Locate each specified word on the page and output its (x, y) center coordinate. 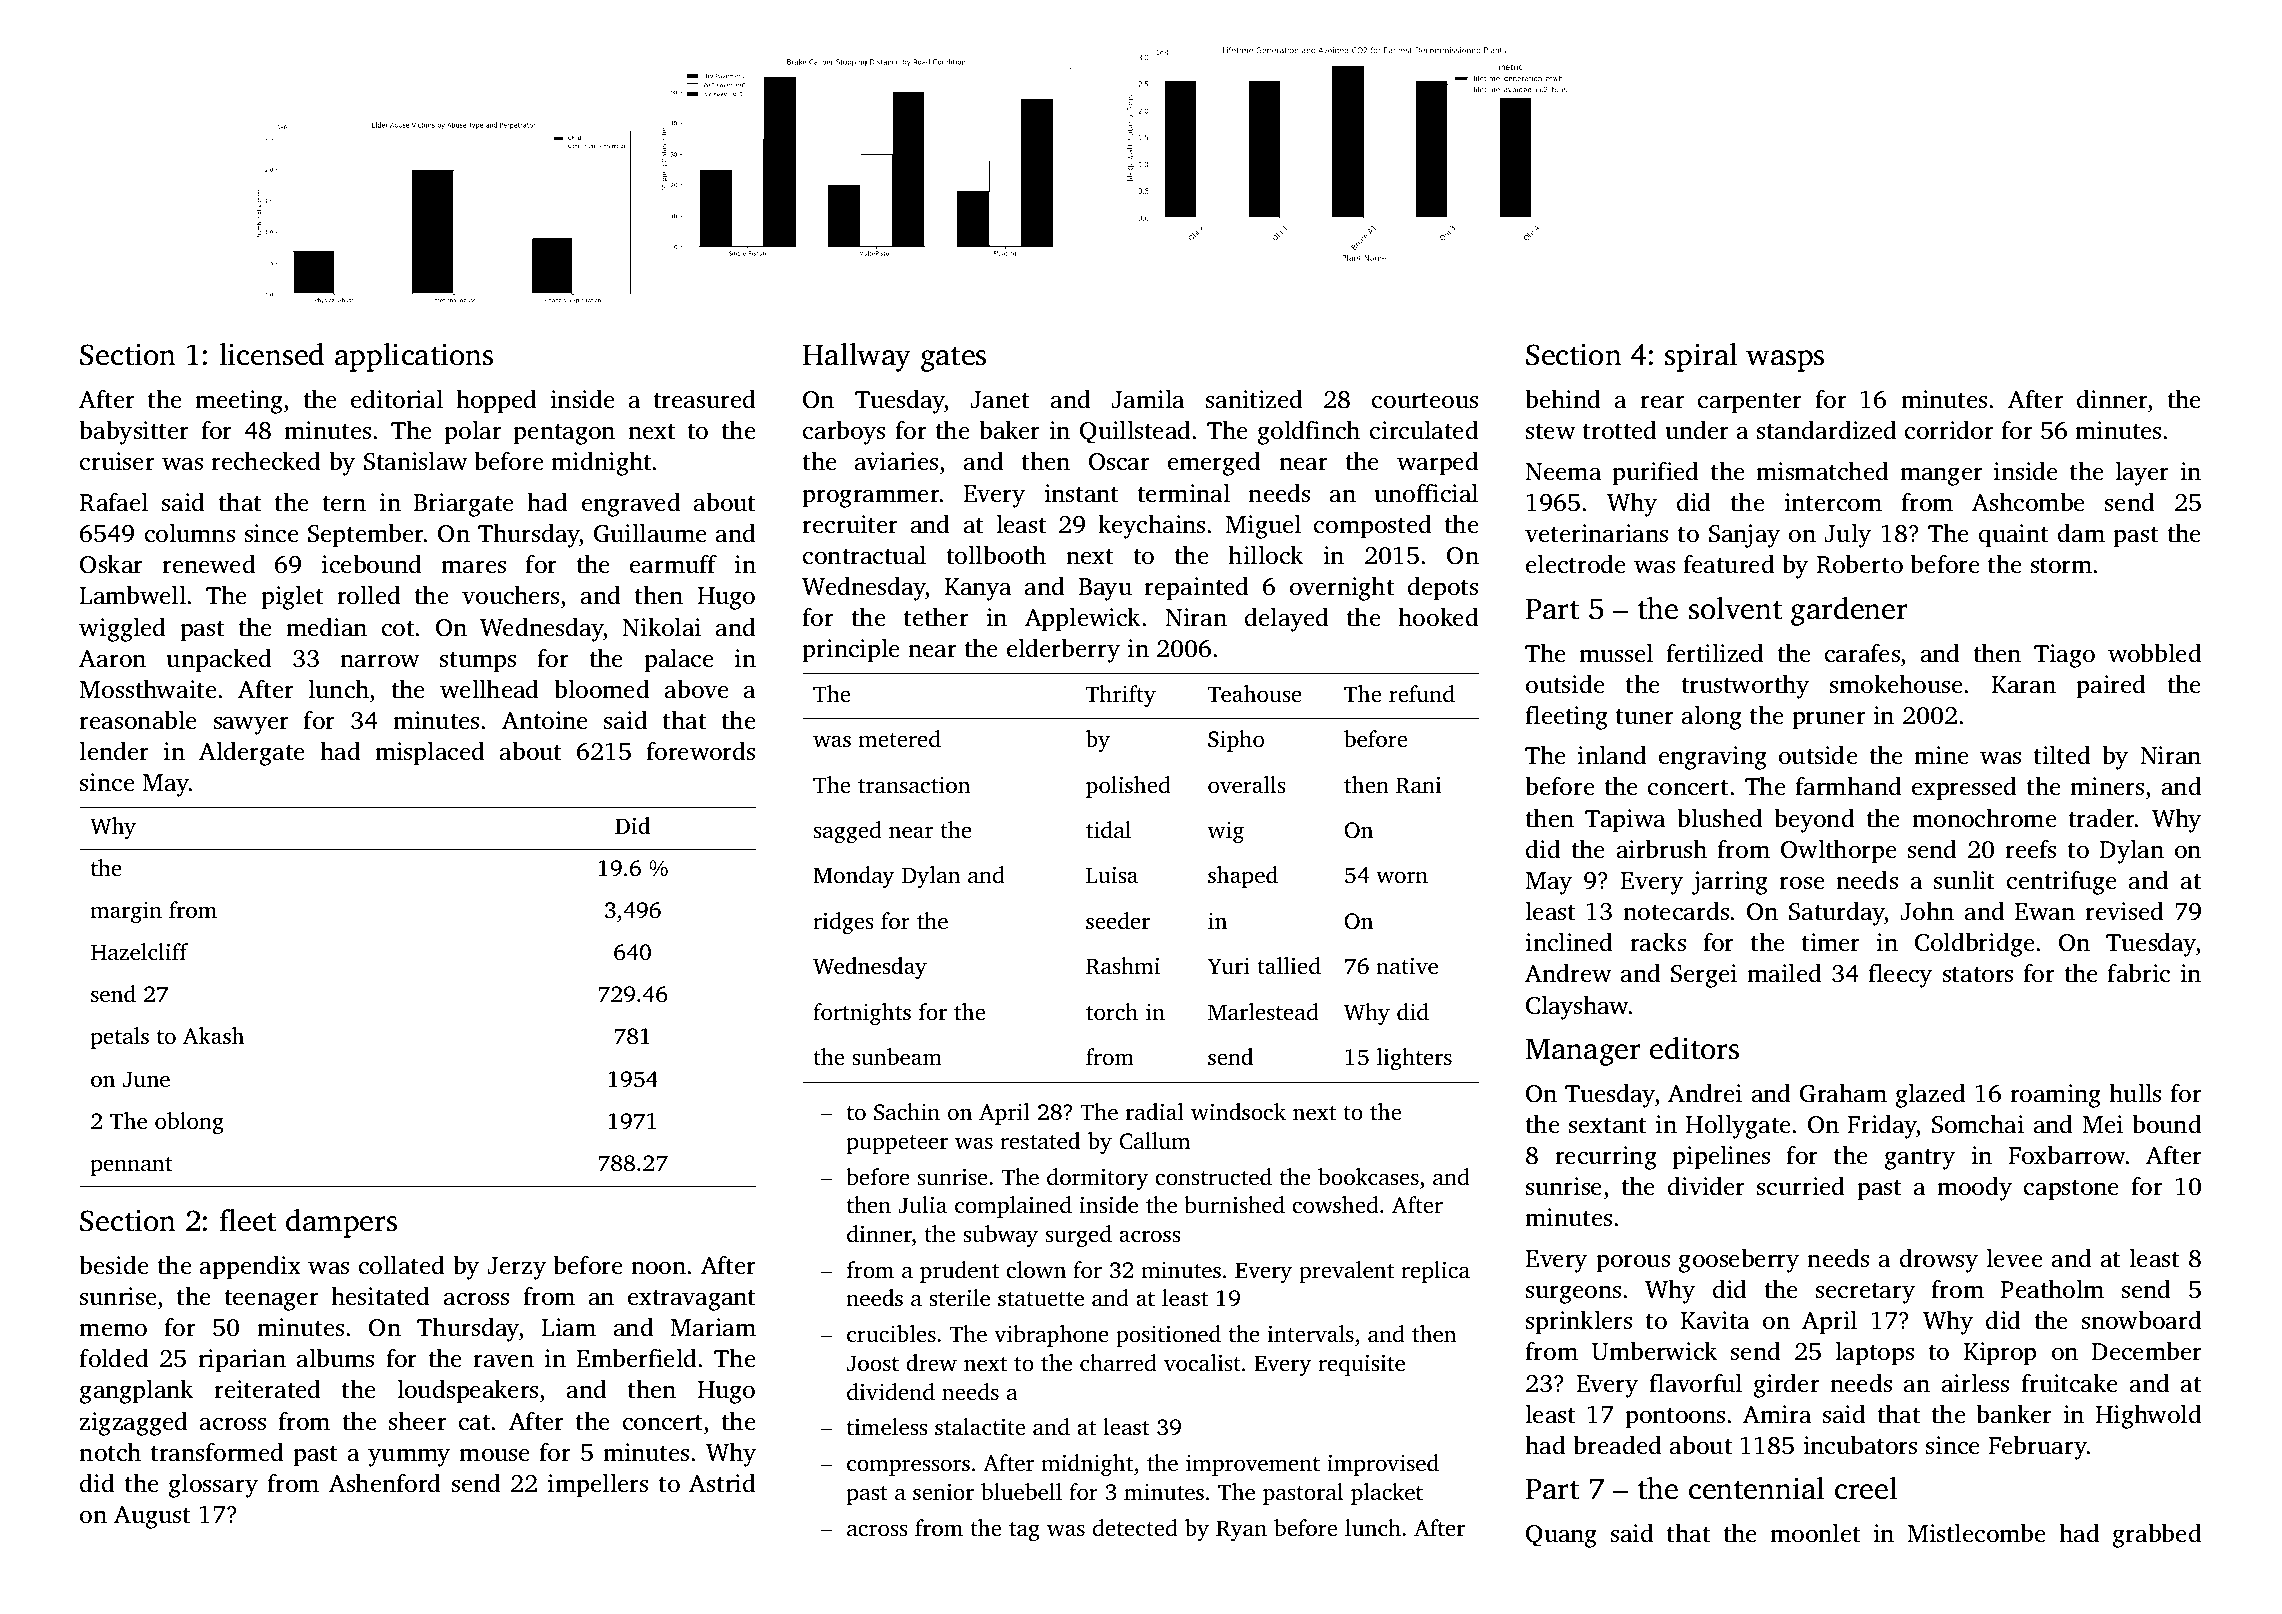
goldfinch (1309, 432)
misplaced (430, 753)
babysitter (134, 432)
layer (2142, 473)
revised (2124, 911)
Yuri (1229, 966)
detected (1135, 1528)
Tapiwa (1625, 821)
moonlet (1815, 1533)
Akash (213, 1036)
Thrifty (1121, 696)
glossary (213, 1485)
